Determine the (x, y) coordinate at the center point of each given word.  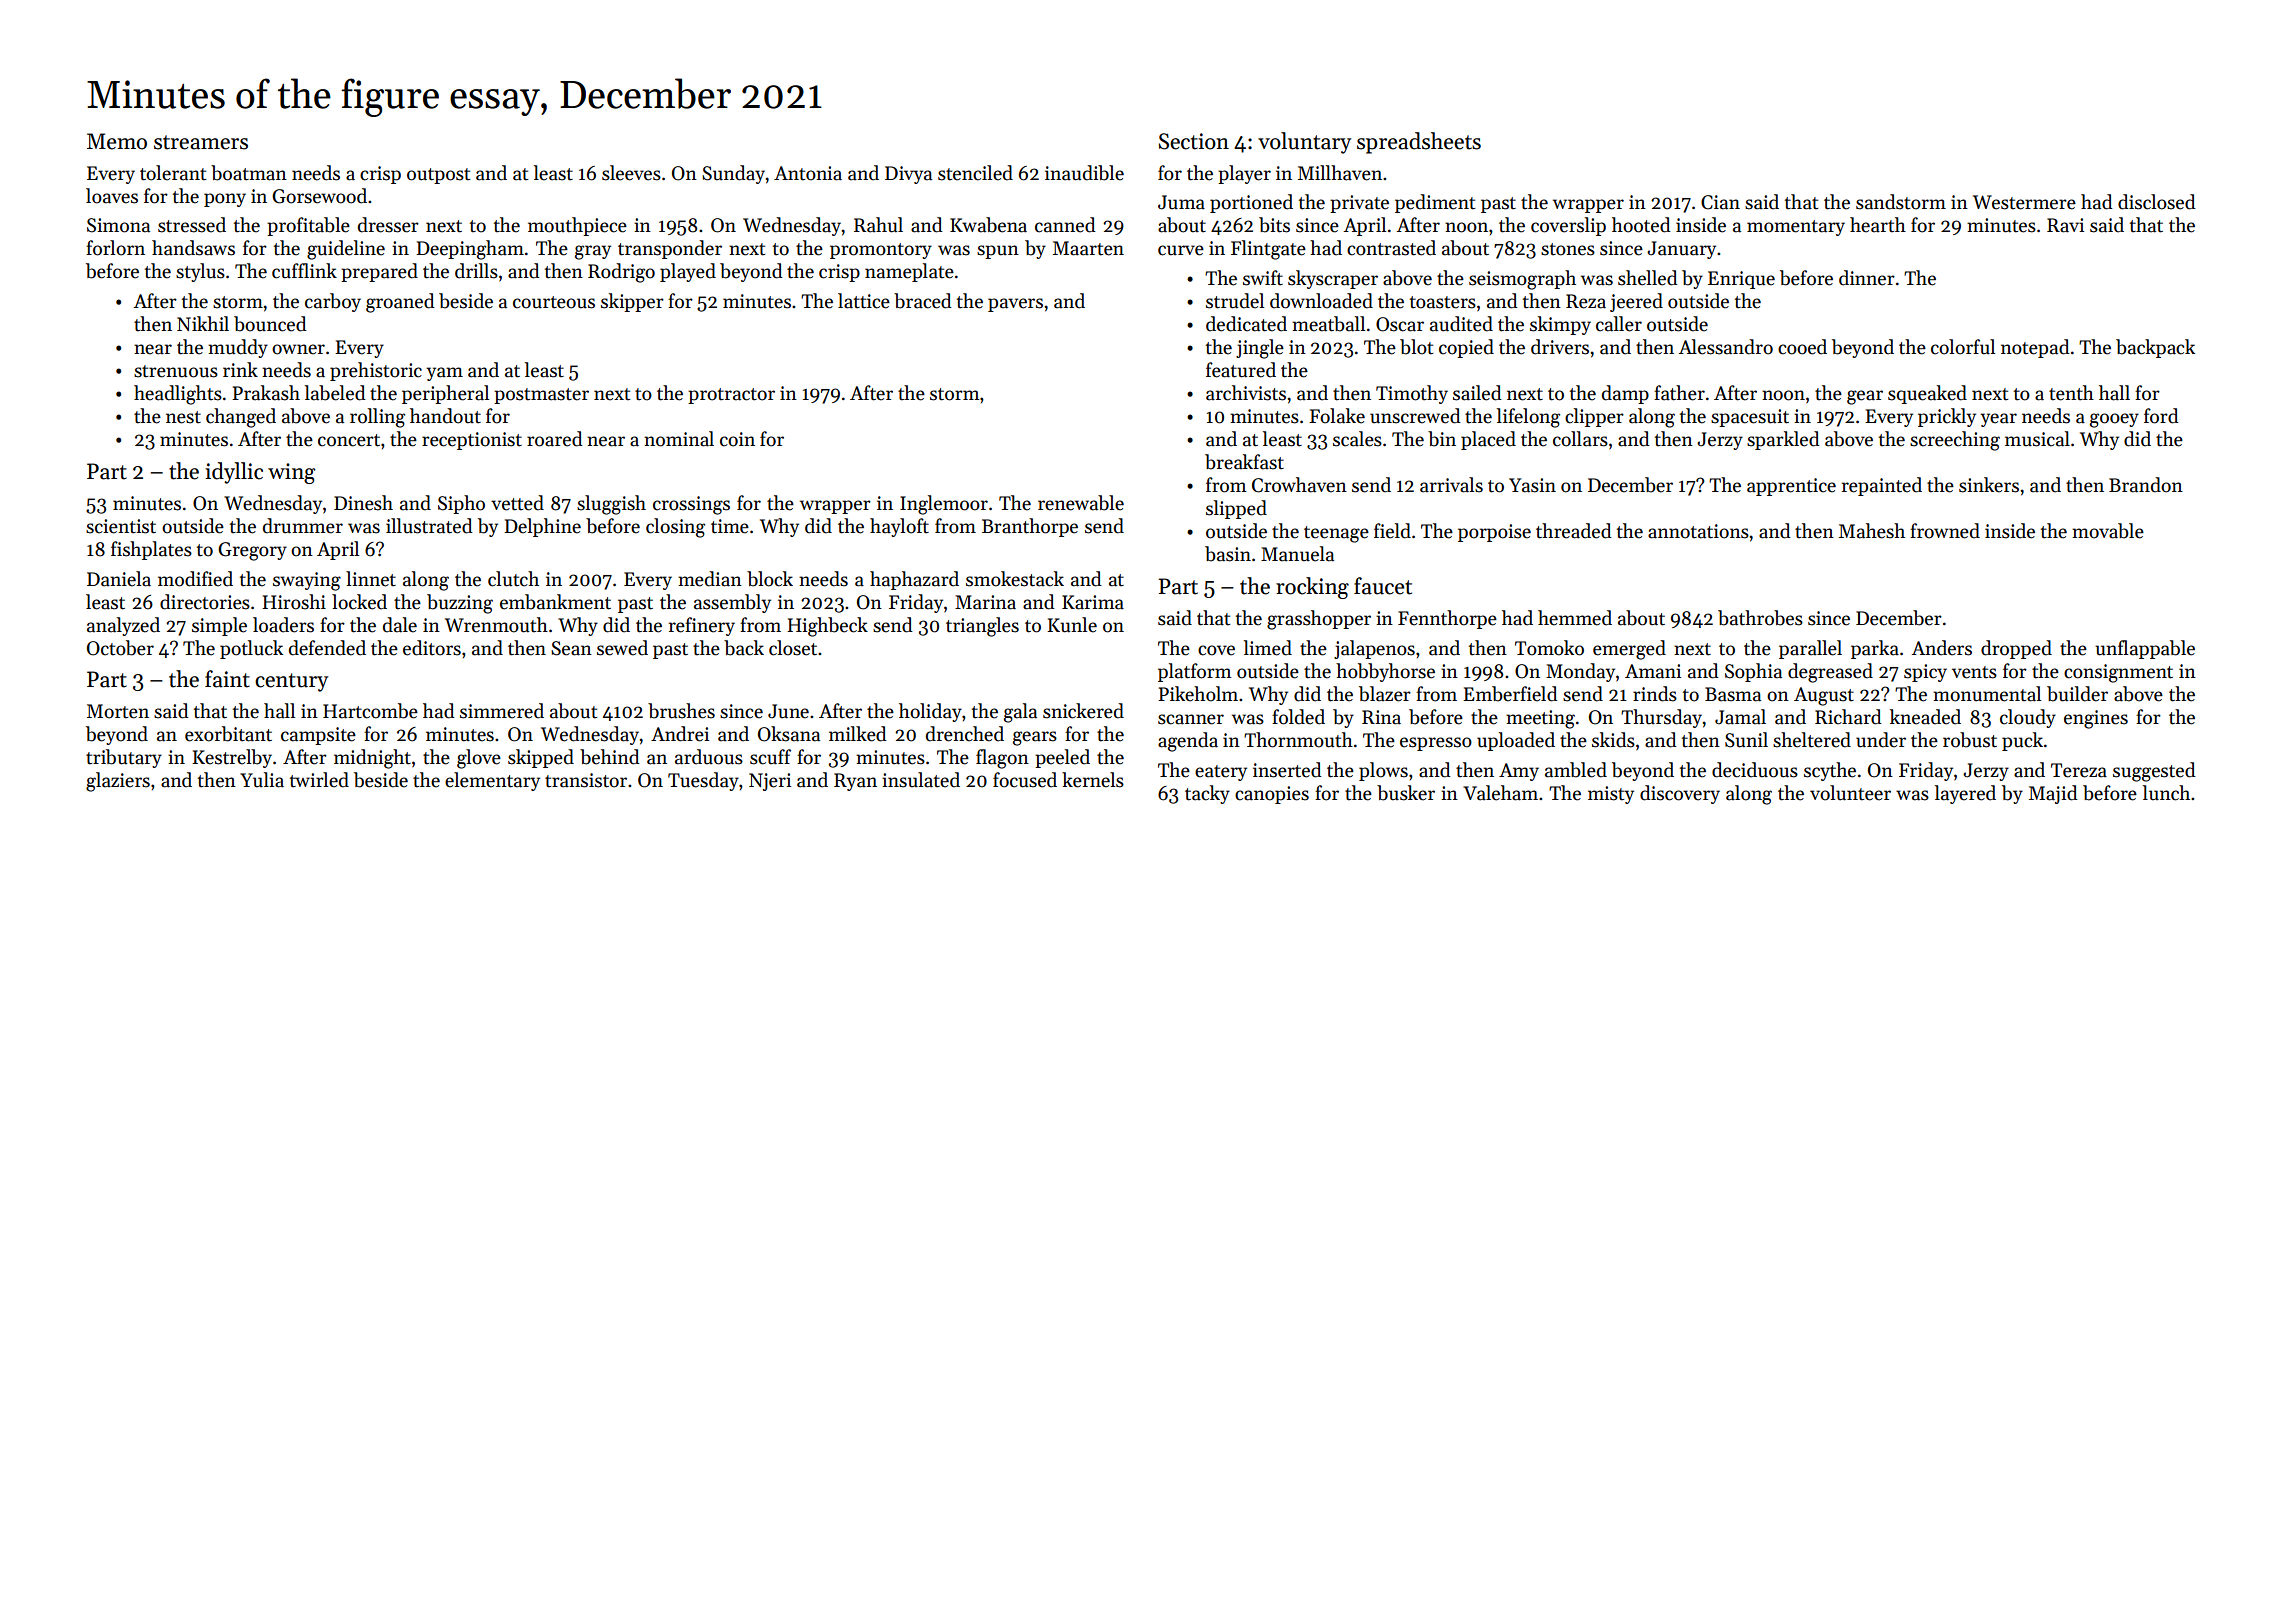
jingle (1260, 349)
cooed (1802, 347)
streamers (201, 142)
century (291, 682)
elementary (492, 781)
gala (1020, 713)
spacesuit (1750, 418)
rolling (377, 418)
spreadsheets (1419, 143)
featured (1241, 370)
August (1824, 696)
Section (1194, 141)
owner (298, 349)
